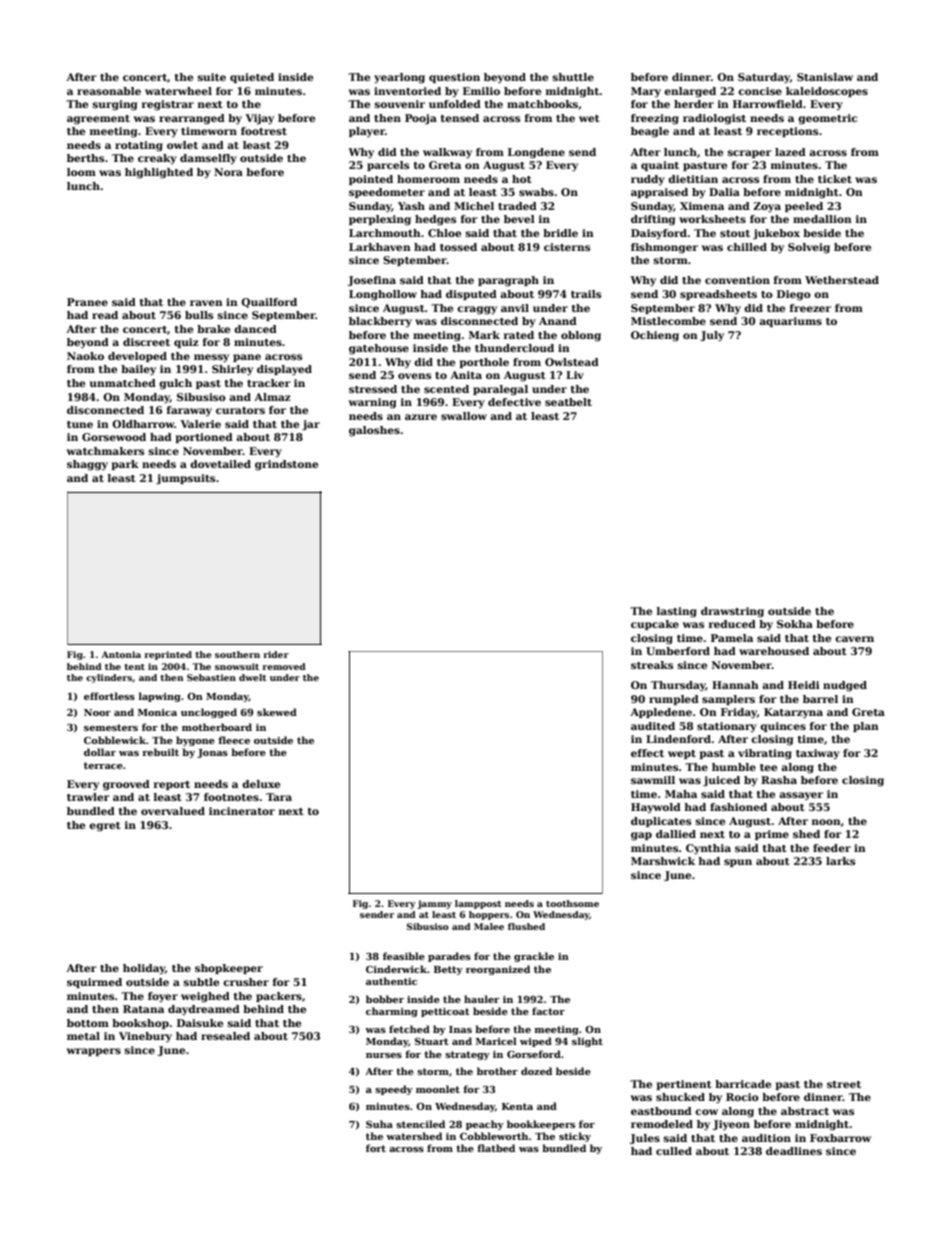  Describe the element at coordinates (481, 91) in the screenshot. I see `Emilio` at that location.
